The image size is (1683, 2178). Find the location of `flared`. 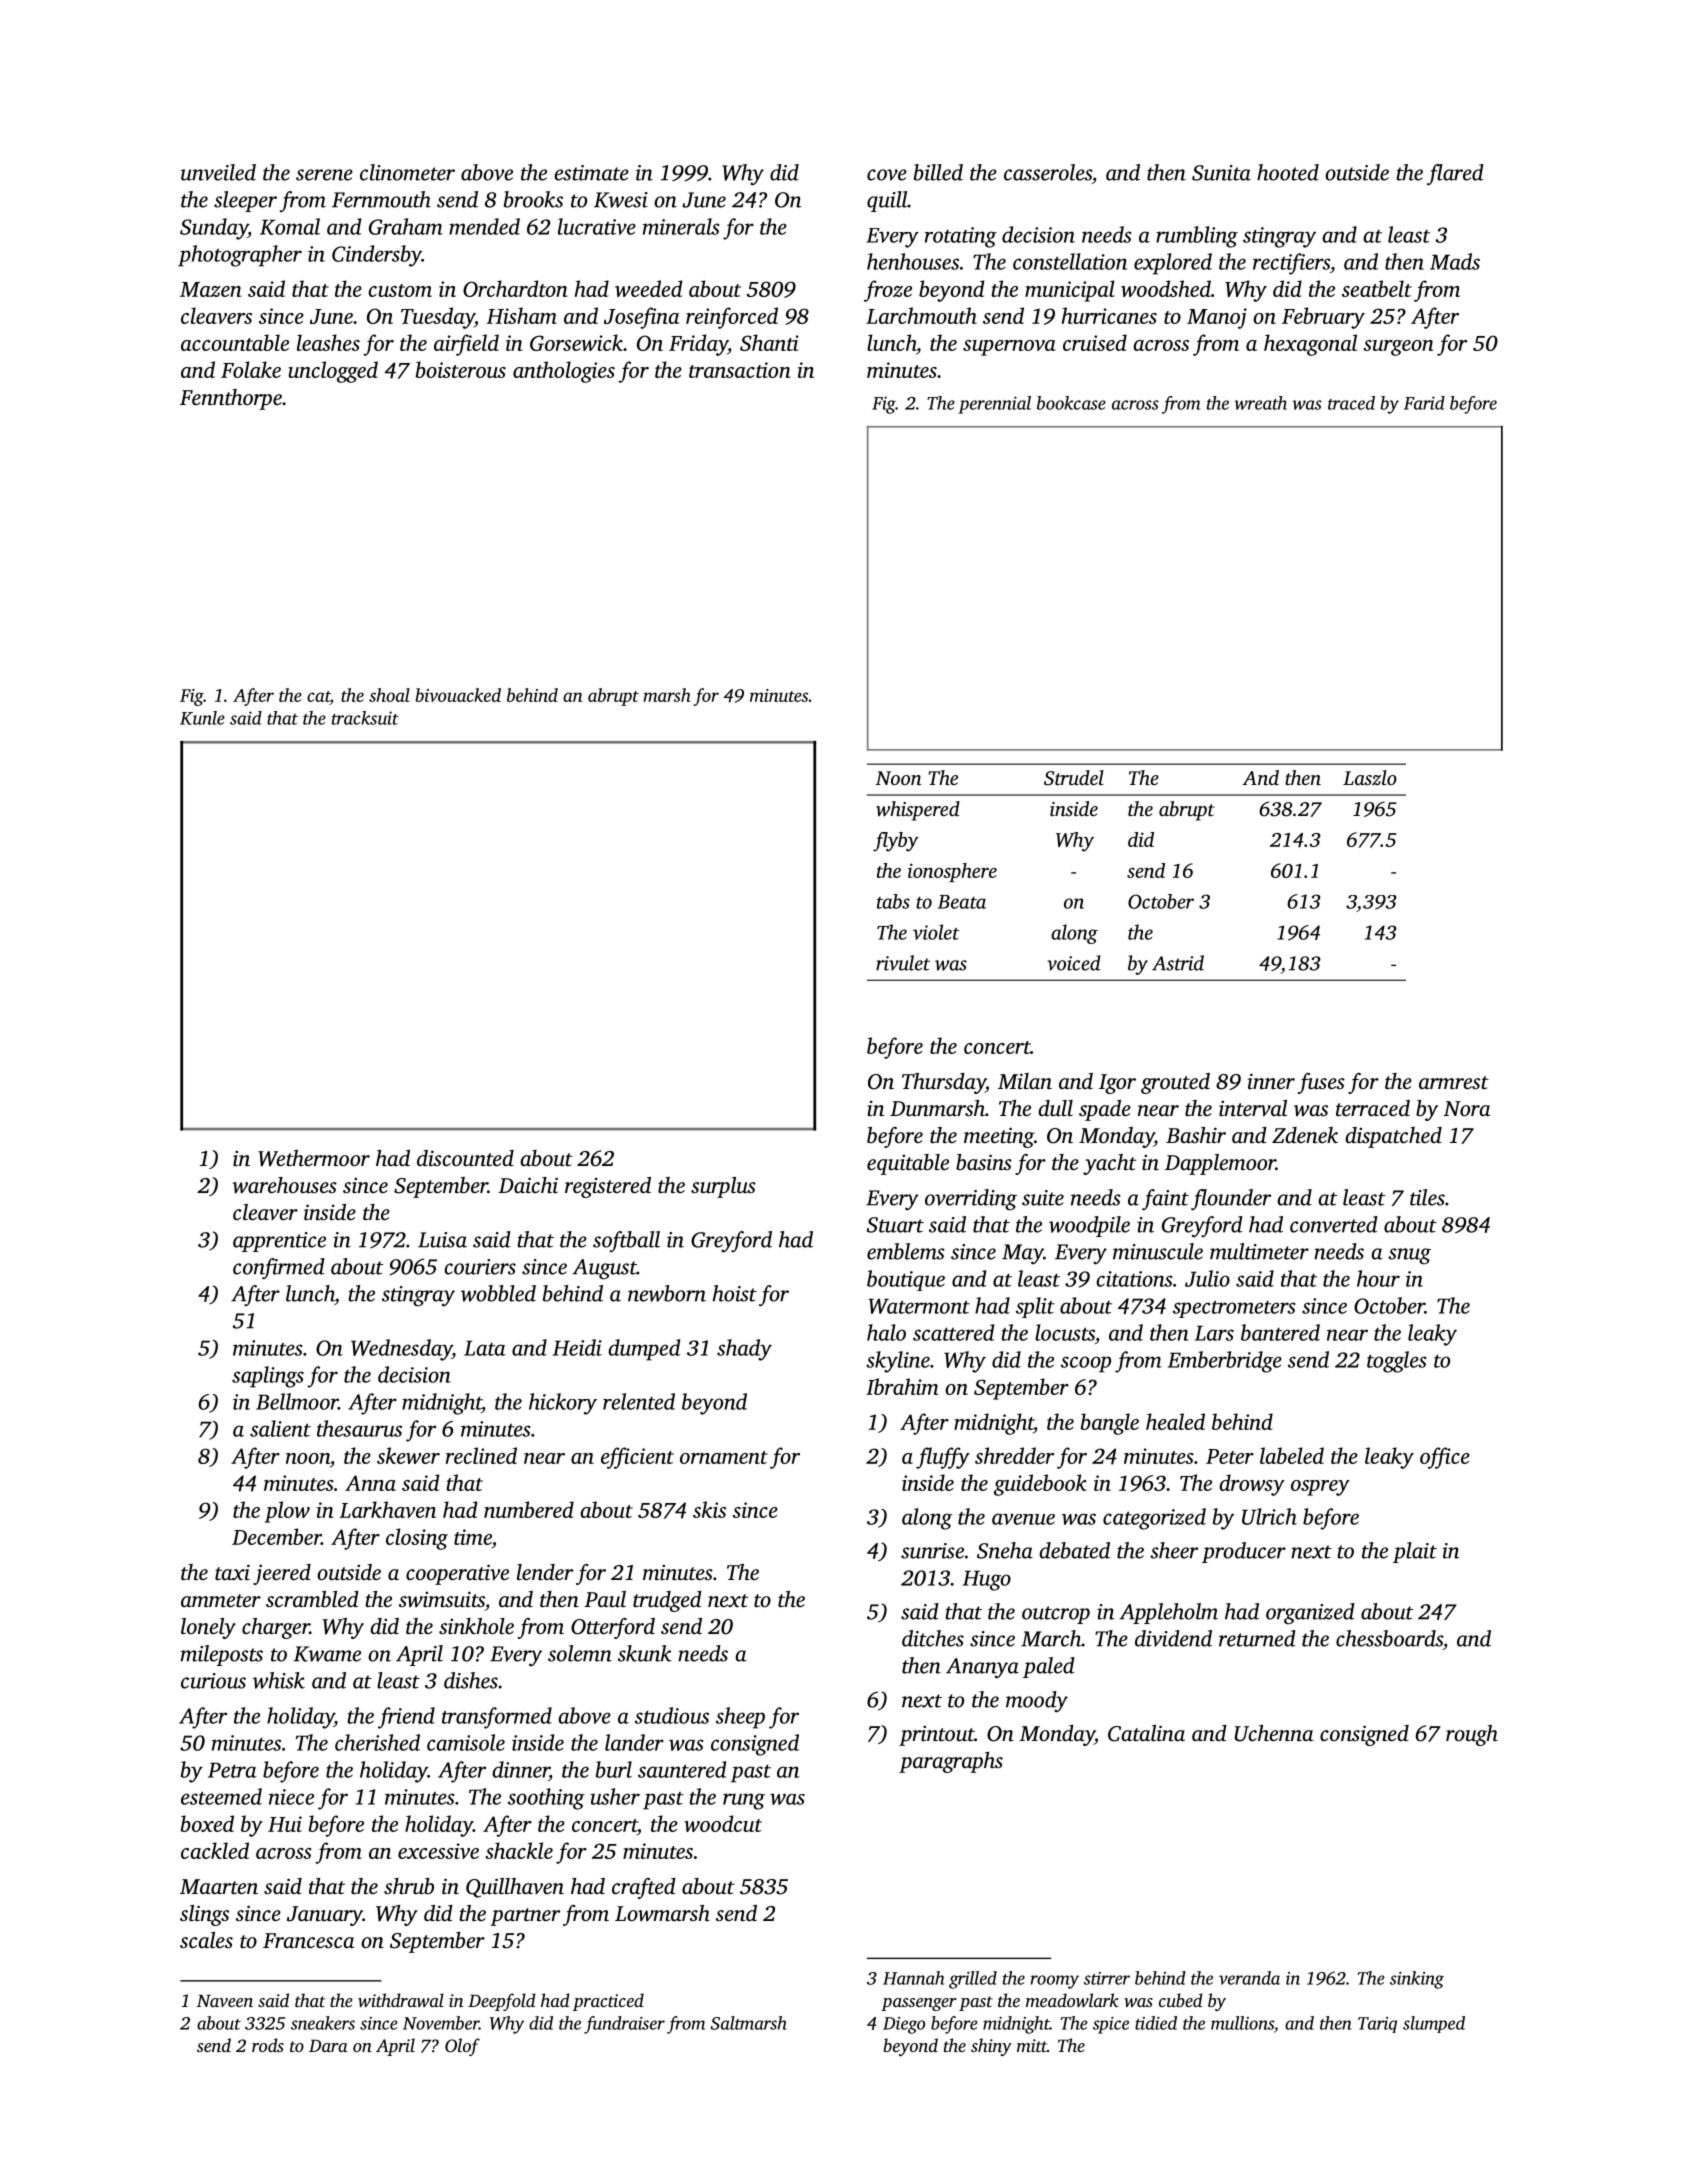

flared is located at coordinates (1455, 174).
